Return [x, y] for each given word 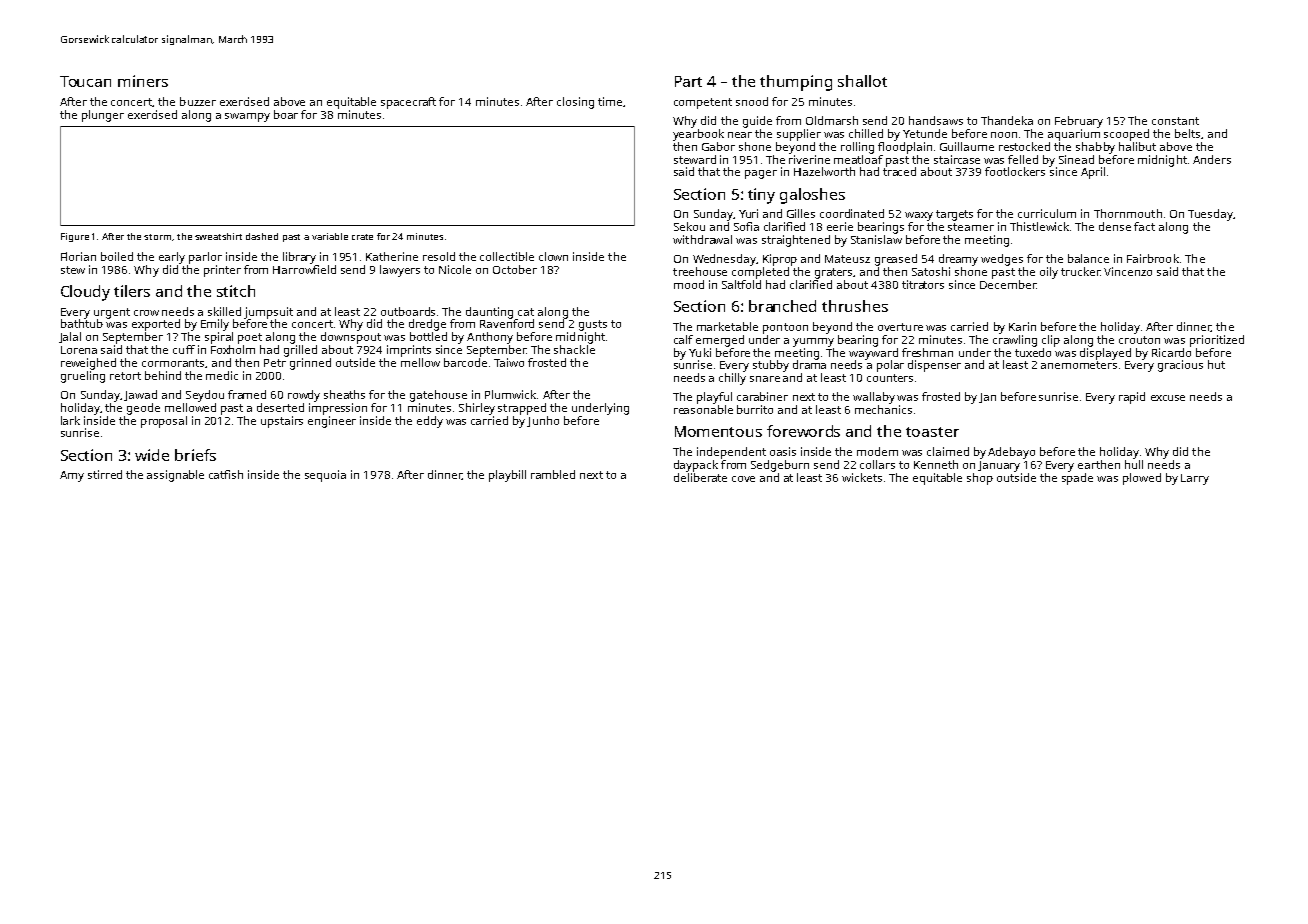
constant [1175, 121]
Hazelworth [824, 171]
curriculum [1047, 213]
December [1008, 284]
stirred [105, 474]
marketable [727, 326]
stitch [236, 291]
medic [222, 375]
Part [688, 81]
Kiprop [780, 260]
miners [143, 81]
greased [896, 260]
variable [330, 236]
